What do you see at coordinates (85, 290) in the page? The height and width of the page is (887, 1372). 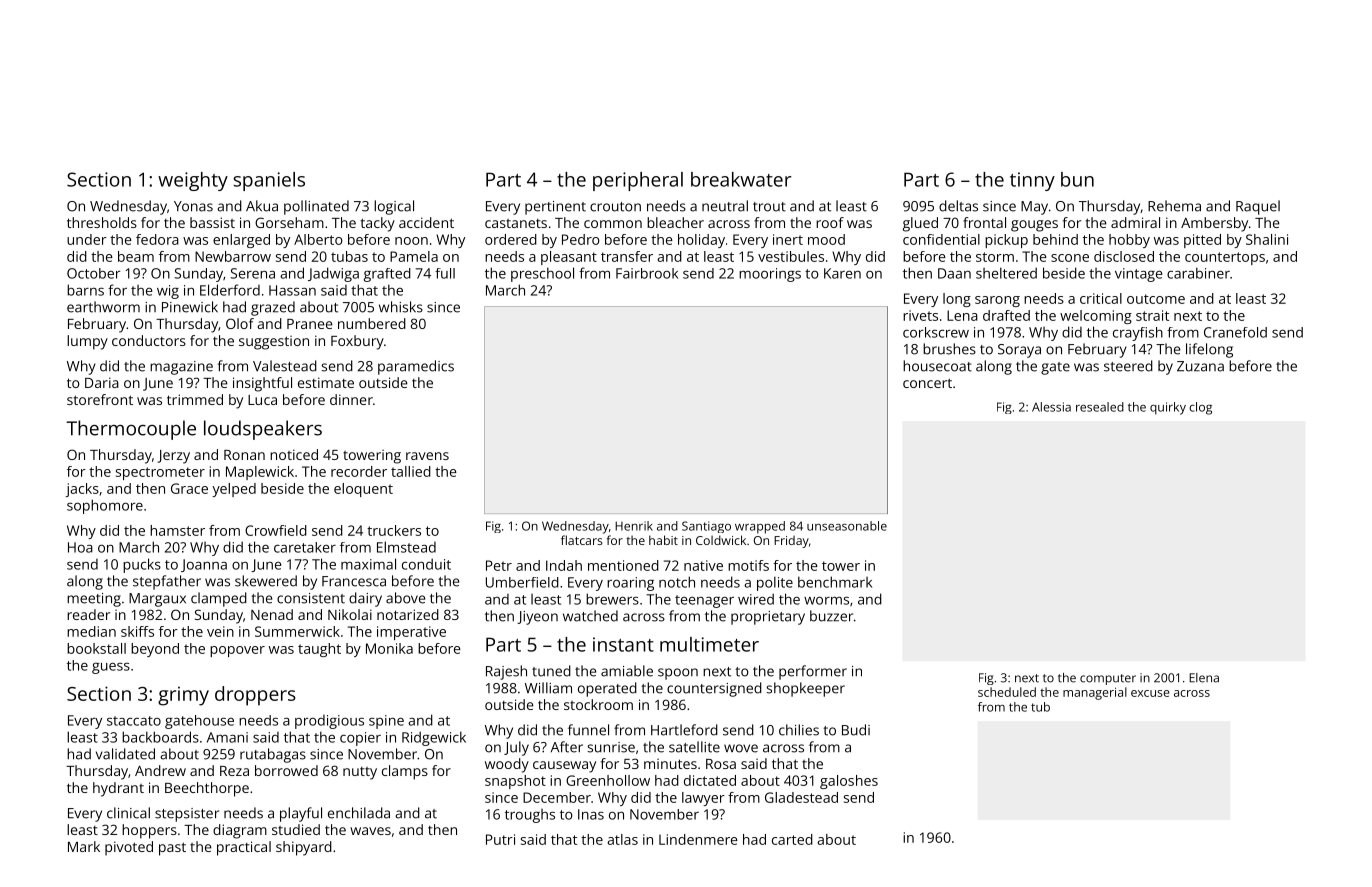 I see `barns` at bounding box center [85, 290].
